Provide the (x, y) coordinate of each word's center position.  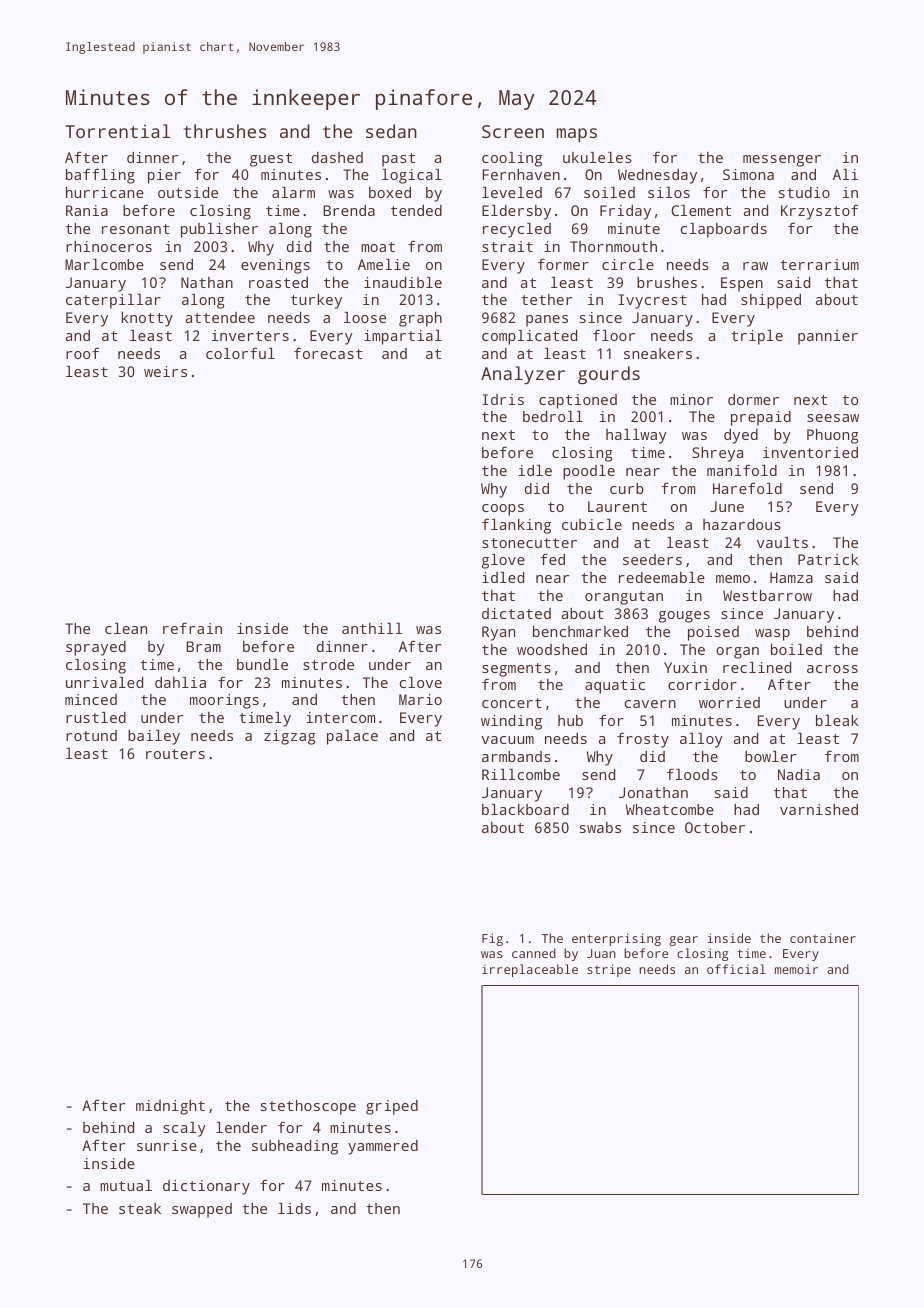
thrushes (224, 131)
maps (577, 135)
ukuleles (597, 157)
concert (512, 703)
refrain (192, 628)
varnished (819, 809)
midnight (170, 1107)
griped (392, 1107)
